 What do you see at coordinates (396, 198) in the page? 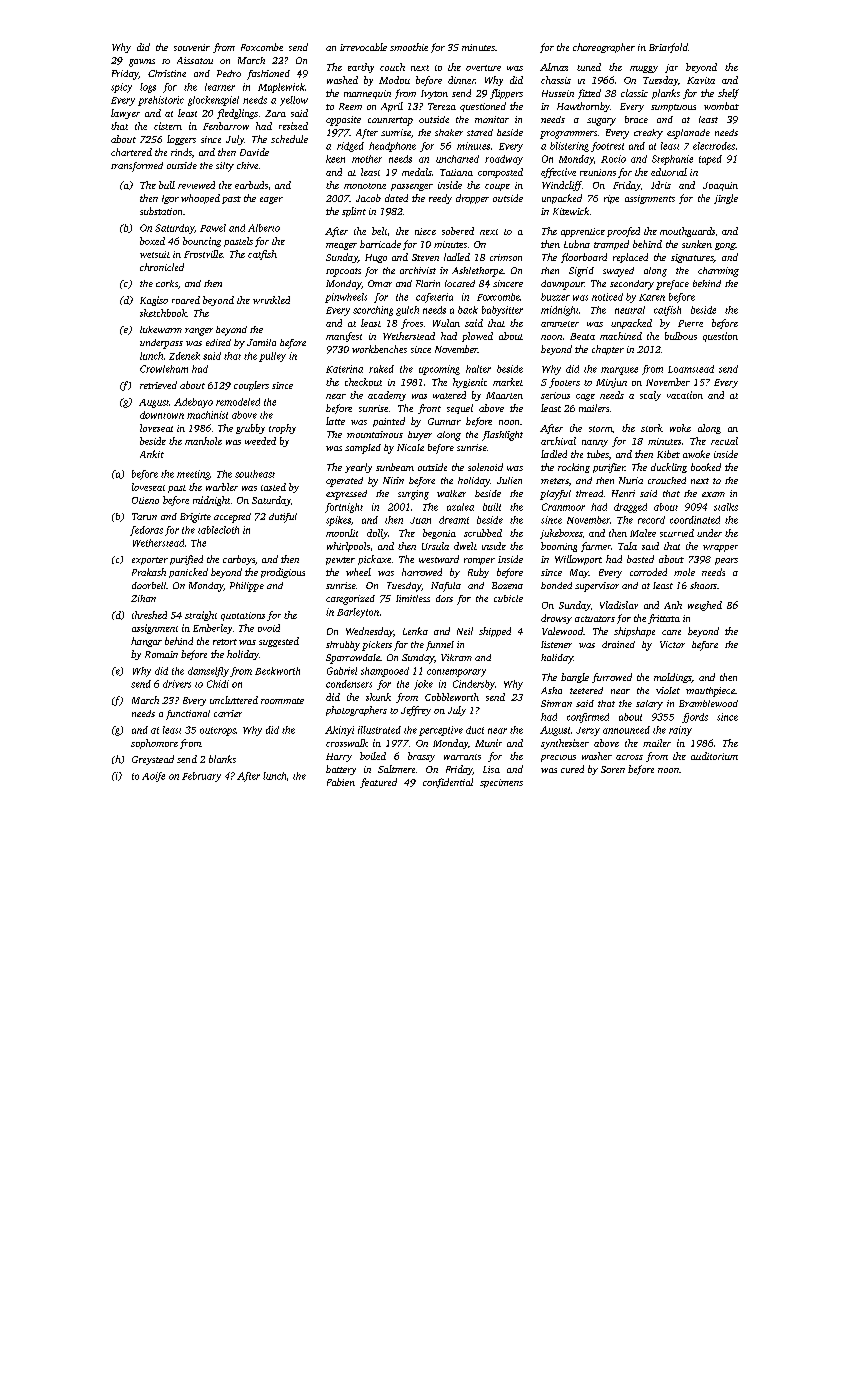
I see `dated` at bounding box center [396, 198].
